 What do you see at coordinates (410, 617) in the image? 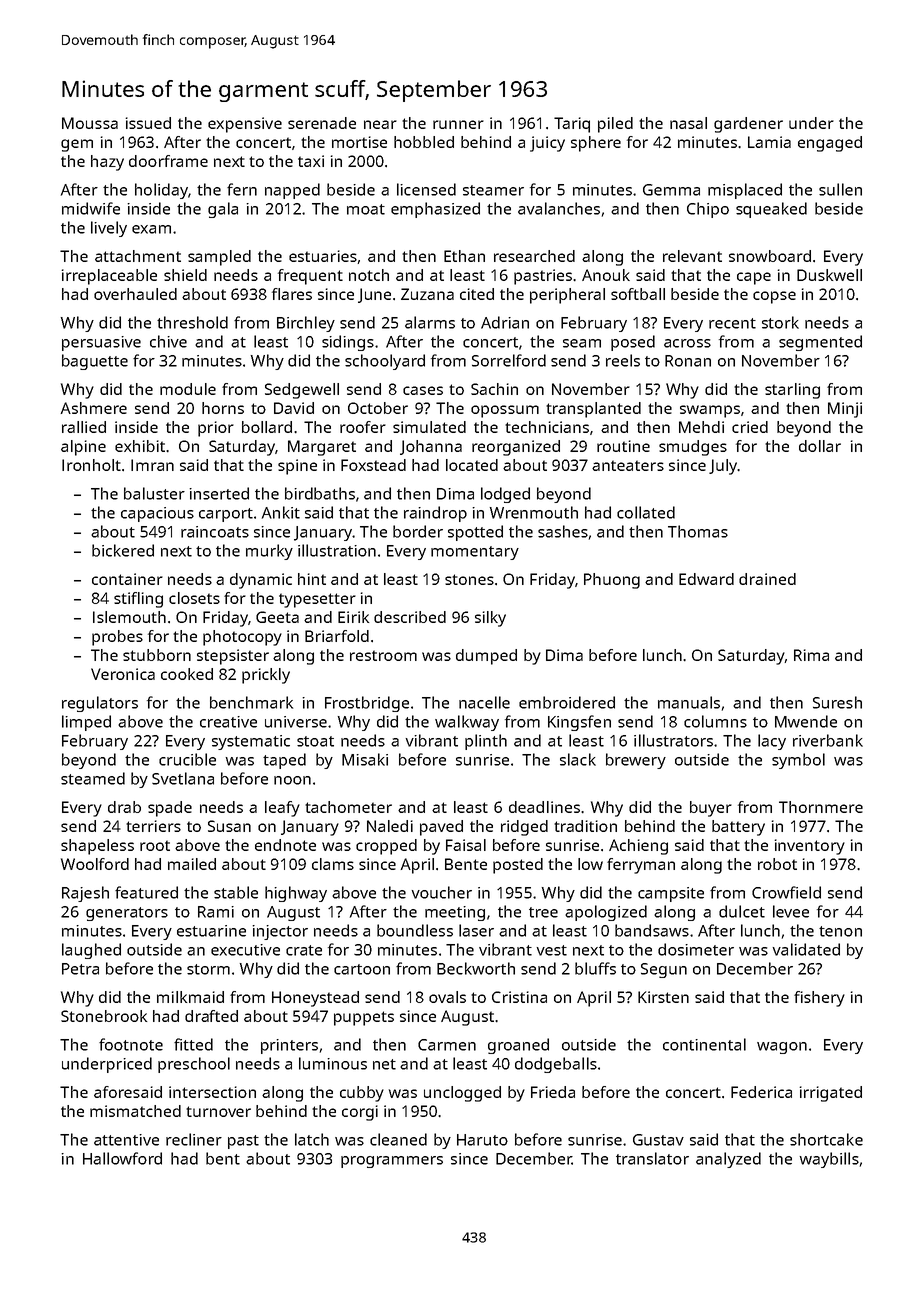
I see `described` at bounding box center [410, 617].
